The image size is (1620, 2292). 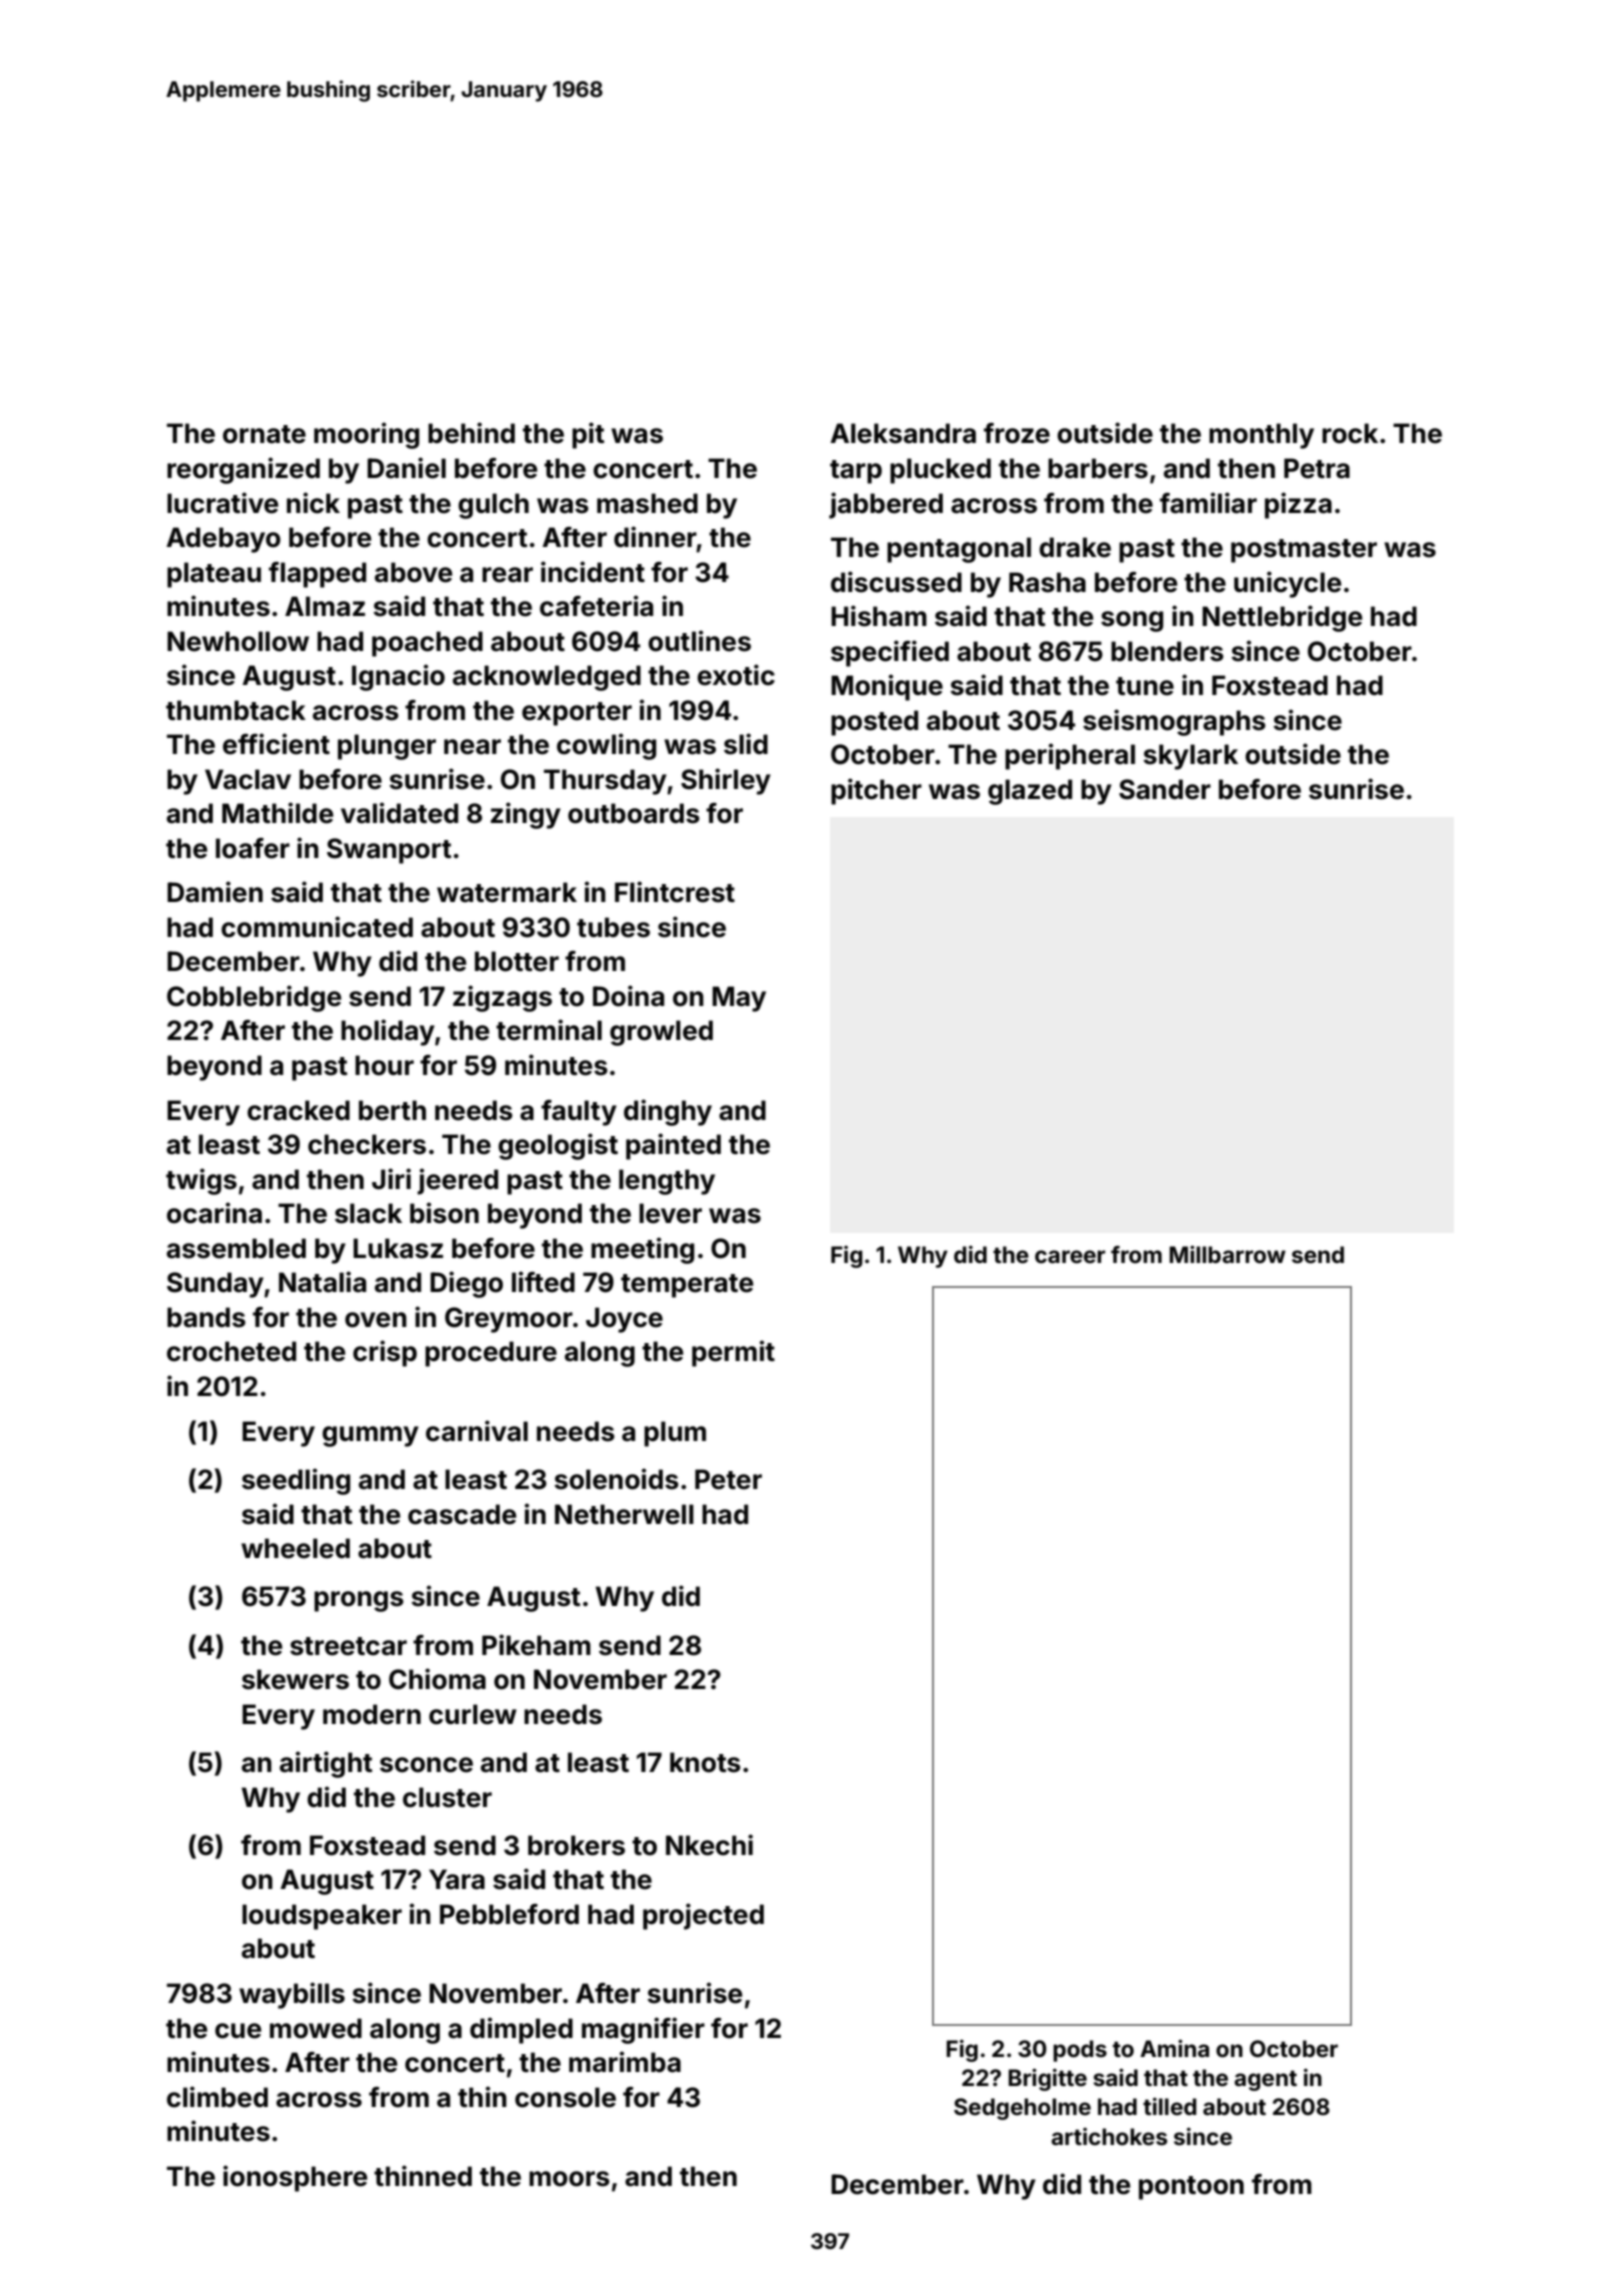 I want to click on tarp, so click(x=856, y=472).
